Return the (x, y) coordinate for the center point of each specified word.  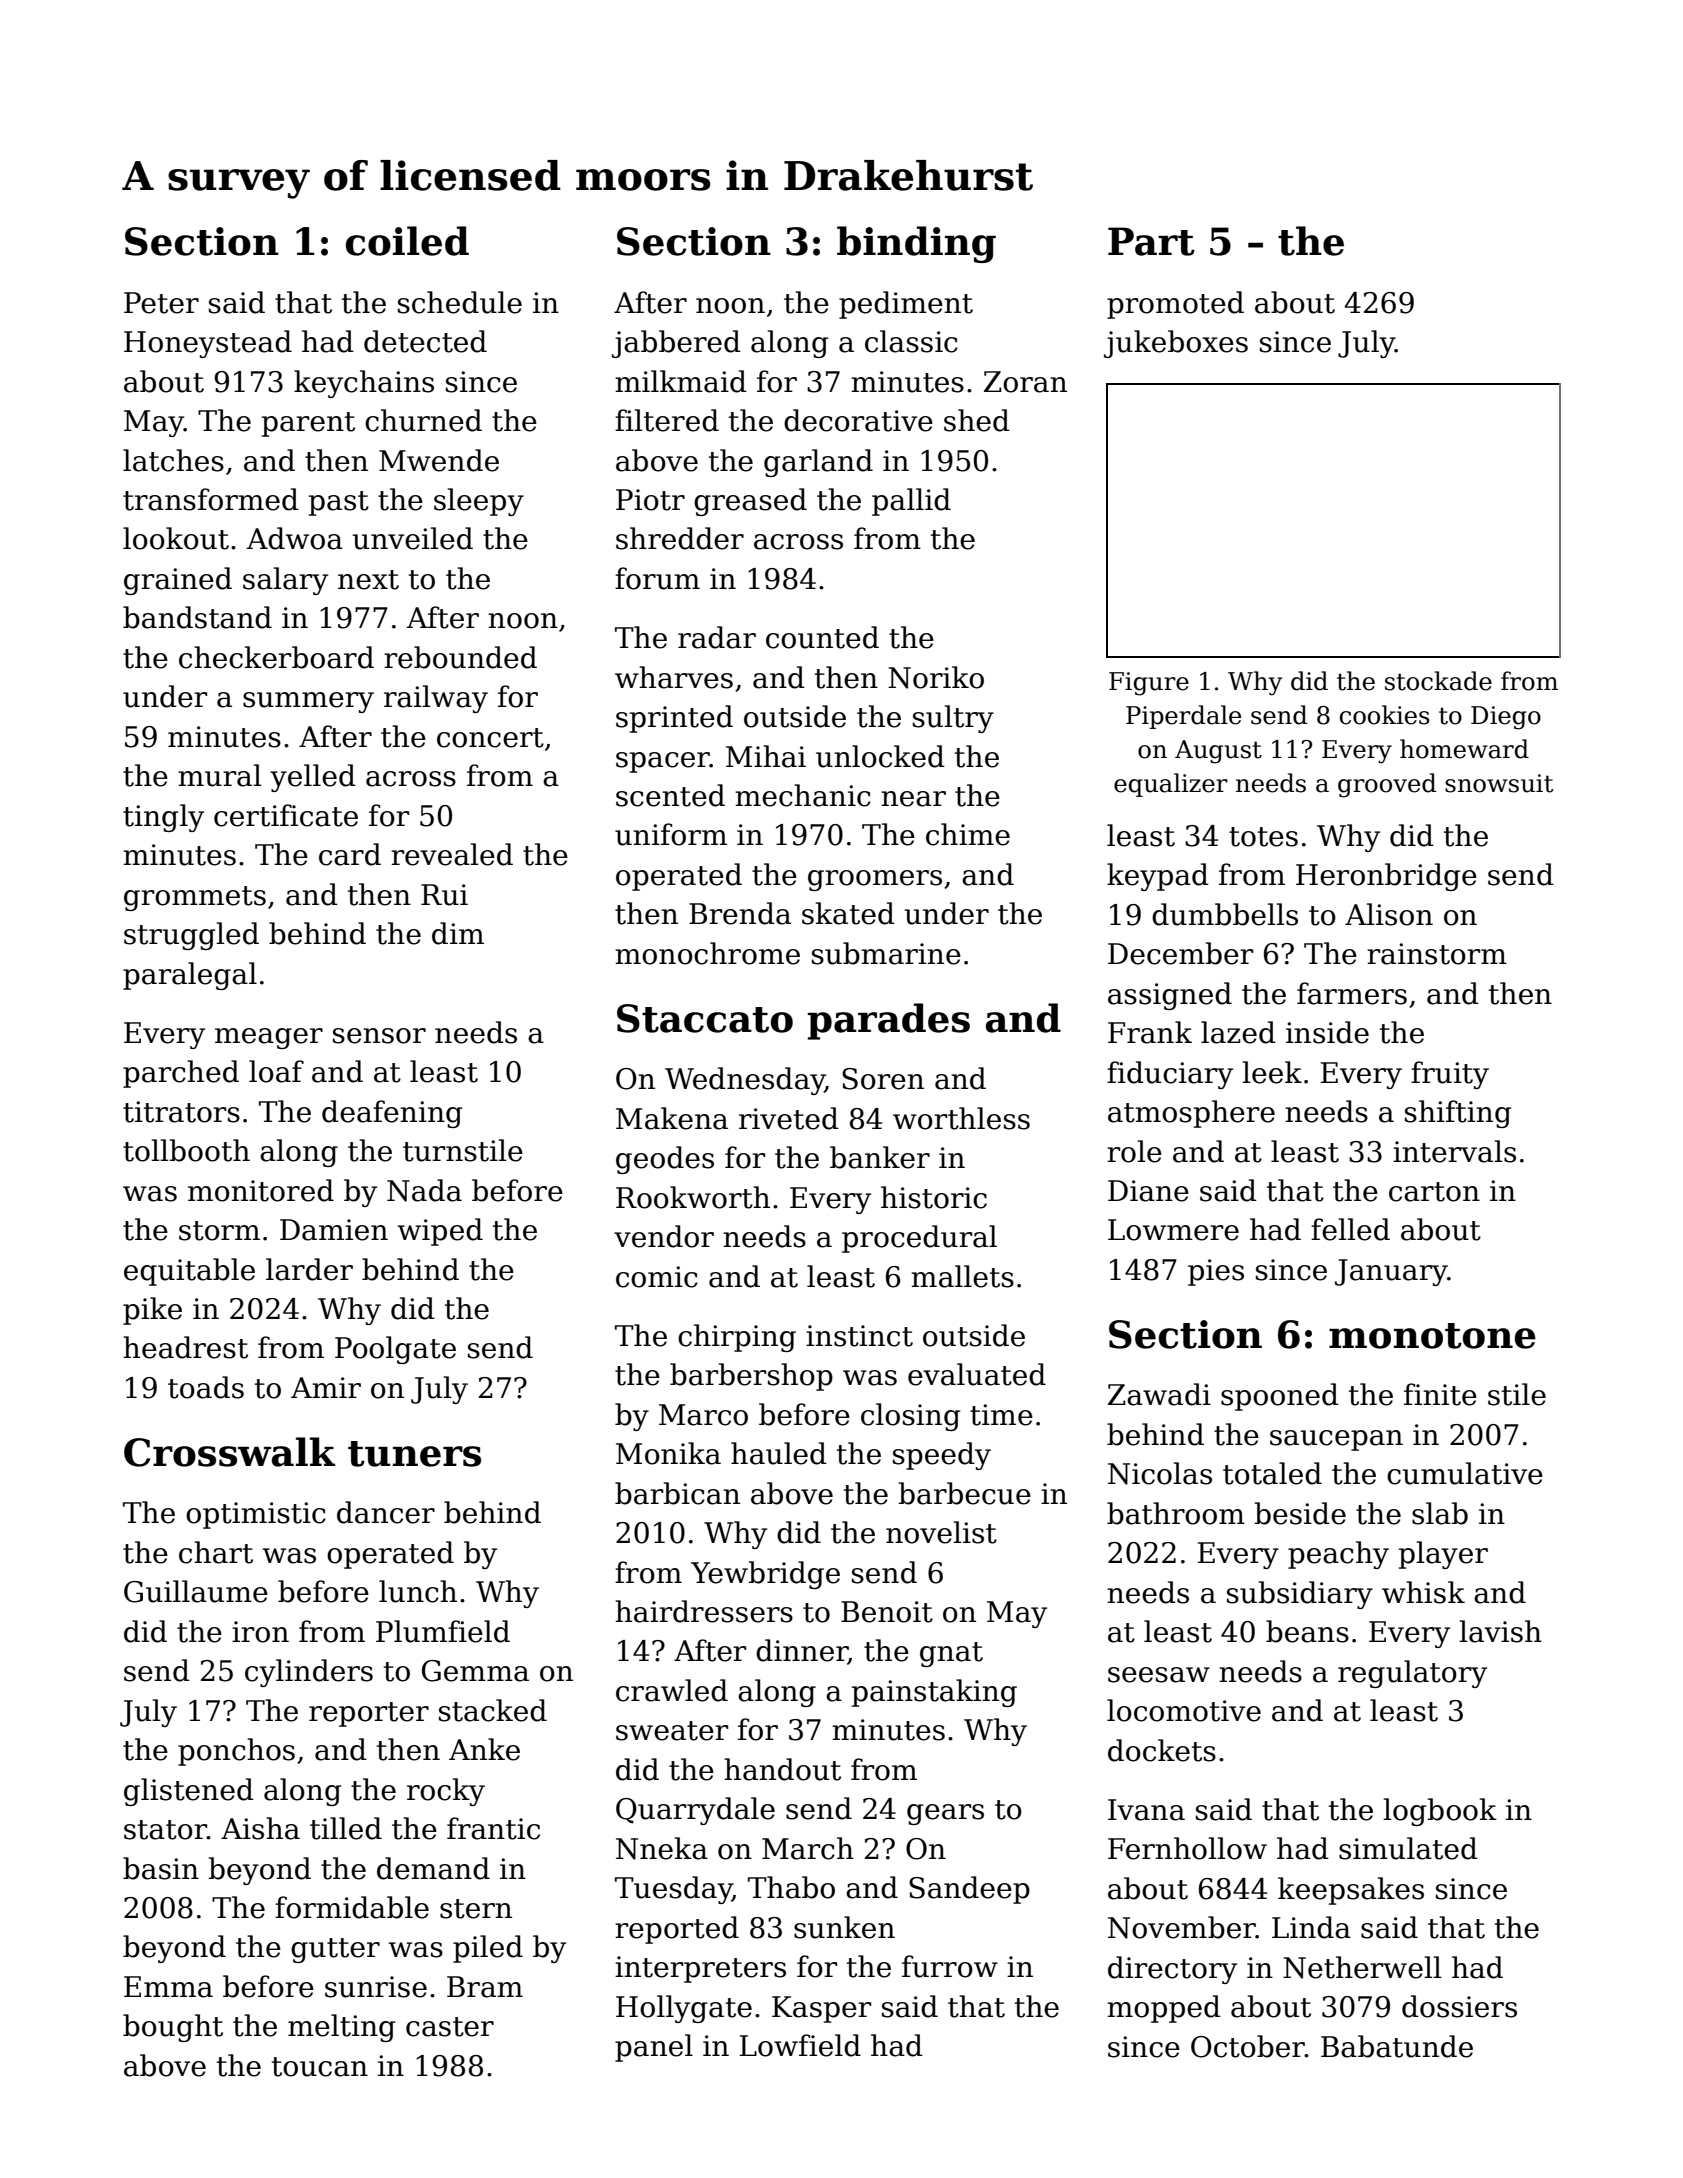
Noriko (936, 677)
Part (1151, 241)
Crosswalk (229, 1452)
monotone (1432, 1336)
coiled (407, 241)
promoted (1175, 305)
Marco (703, 1415)
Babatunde (1397, 2046)
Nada (424, 1190)
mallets (962, 1276)
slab (1440, 1513)
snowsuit (1499, 783)
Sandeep (969, 1890)
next (368, 580)
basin (161, 1868)
